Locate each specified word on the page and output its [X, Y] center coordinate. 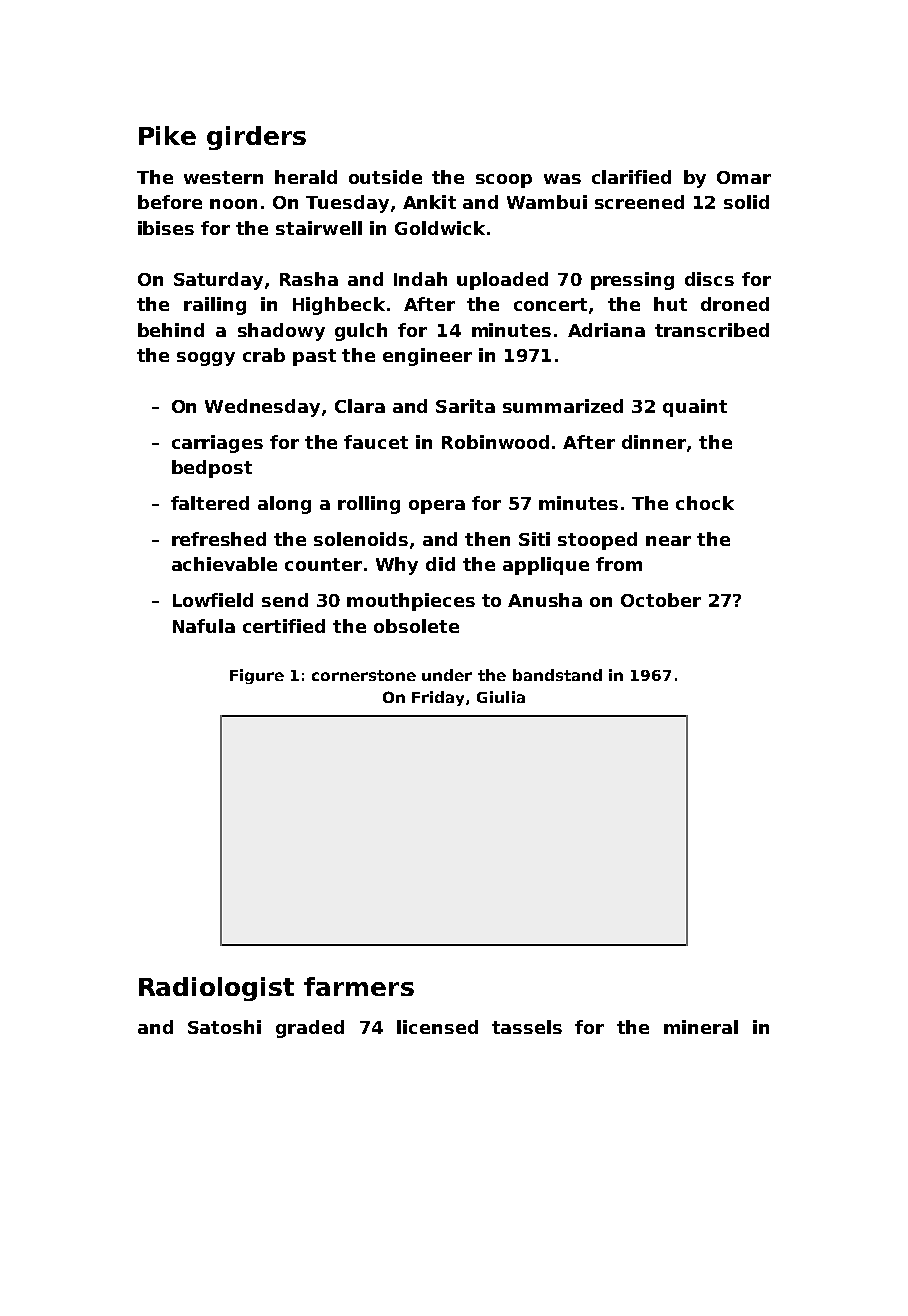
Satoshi [224, 1027]
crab [264, 355]
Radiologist [216, 989]
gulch [361, 332]
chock [705, 503]
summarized [563, 406]
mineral [701, 1027]
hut [670, 304]
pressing [632, 281]
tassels [527, 1027]
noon [233, 204]
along [284, 505]
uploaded [502, 281]
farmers [359, 986]
